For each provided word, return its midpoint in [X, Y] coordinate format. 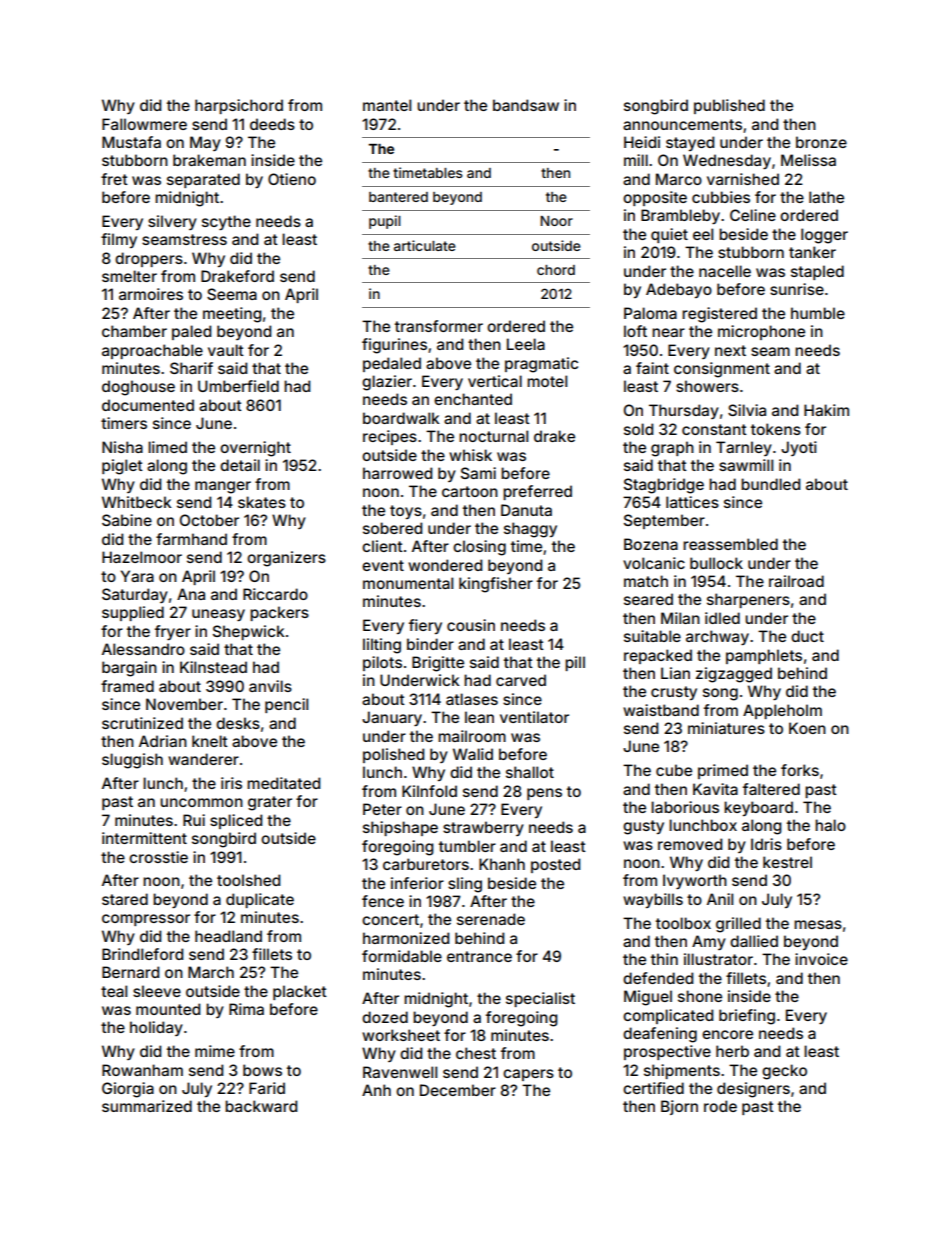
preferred [537, 492]
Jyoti [799, 448]
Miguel [648, 998]
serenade [491, 919]
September [664, 521]
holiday [156, 1028]
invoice [821, 959]
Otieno [292, 179]
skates [262, 502]
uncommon [201, 802]
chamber [134, 331]
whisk [470, 455]
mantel [387, 105]
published [729, 106]
